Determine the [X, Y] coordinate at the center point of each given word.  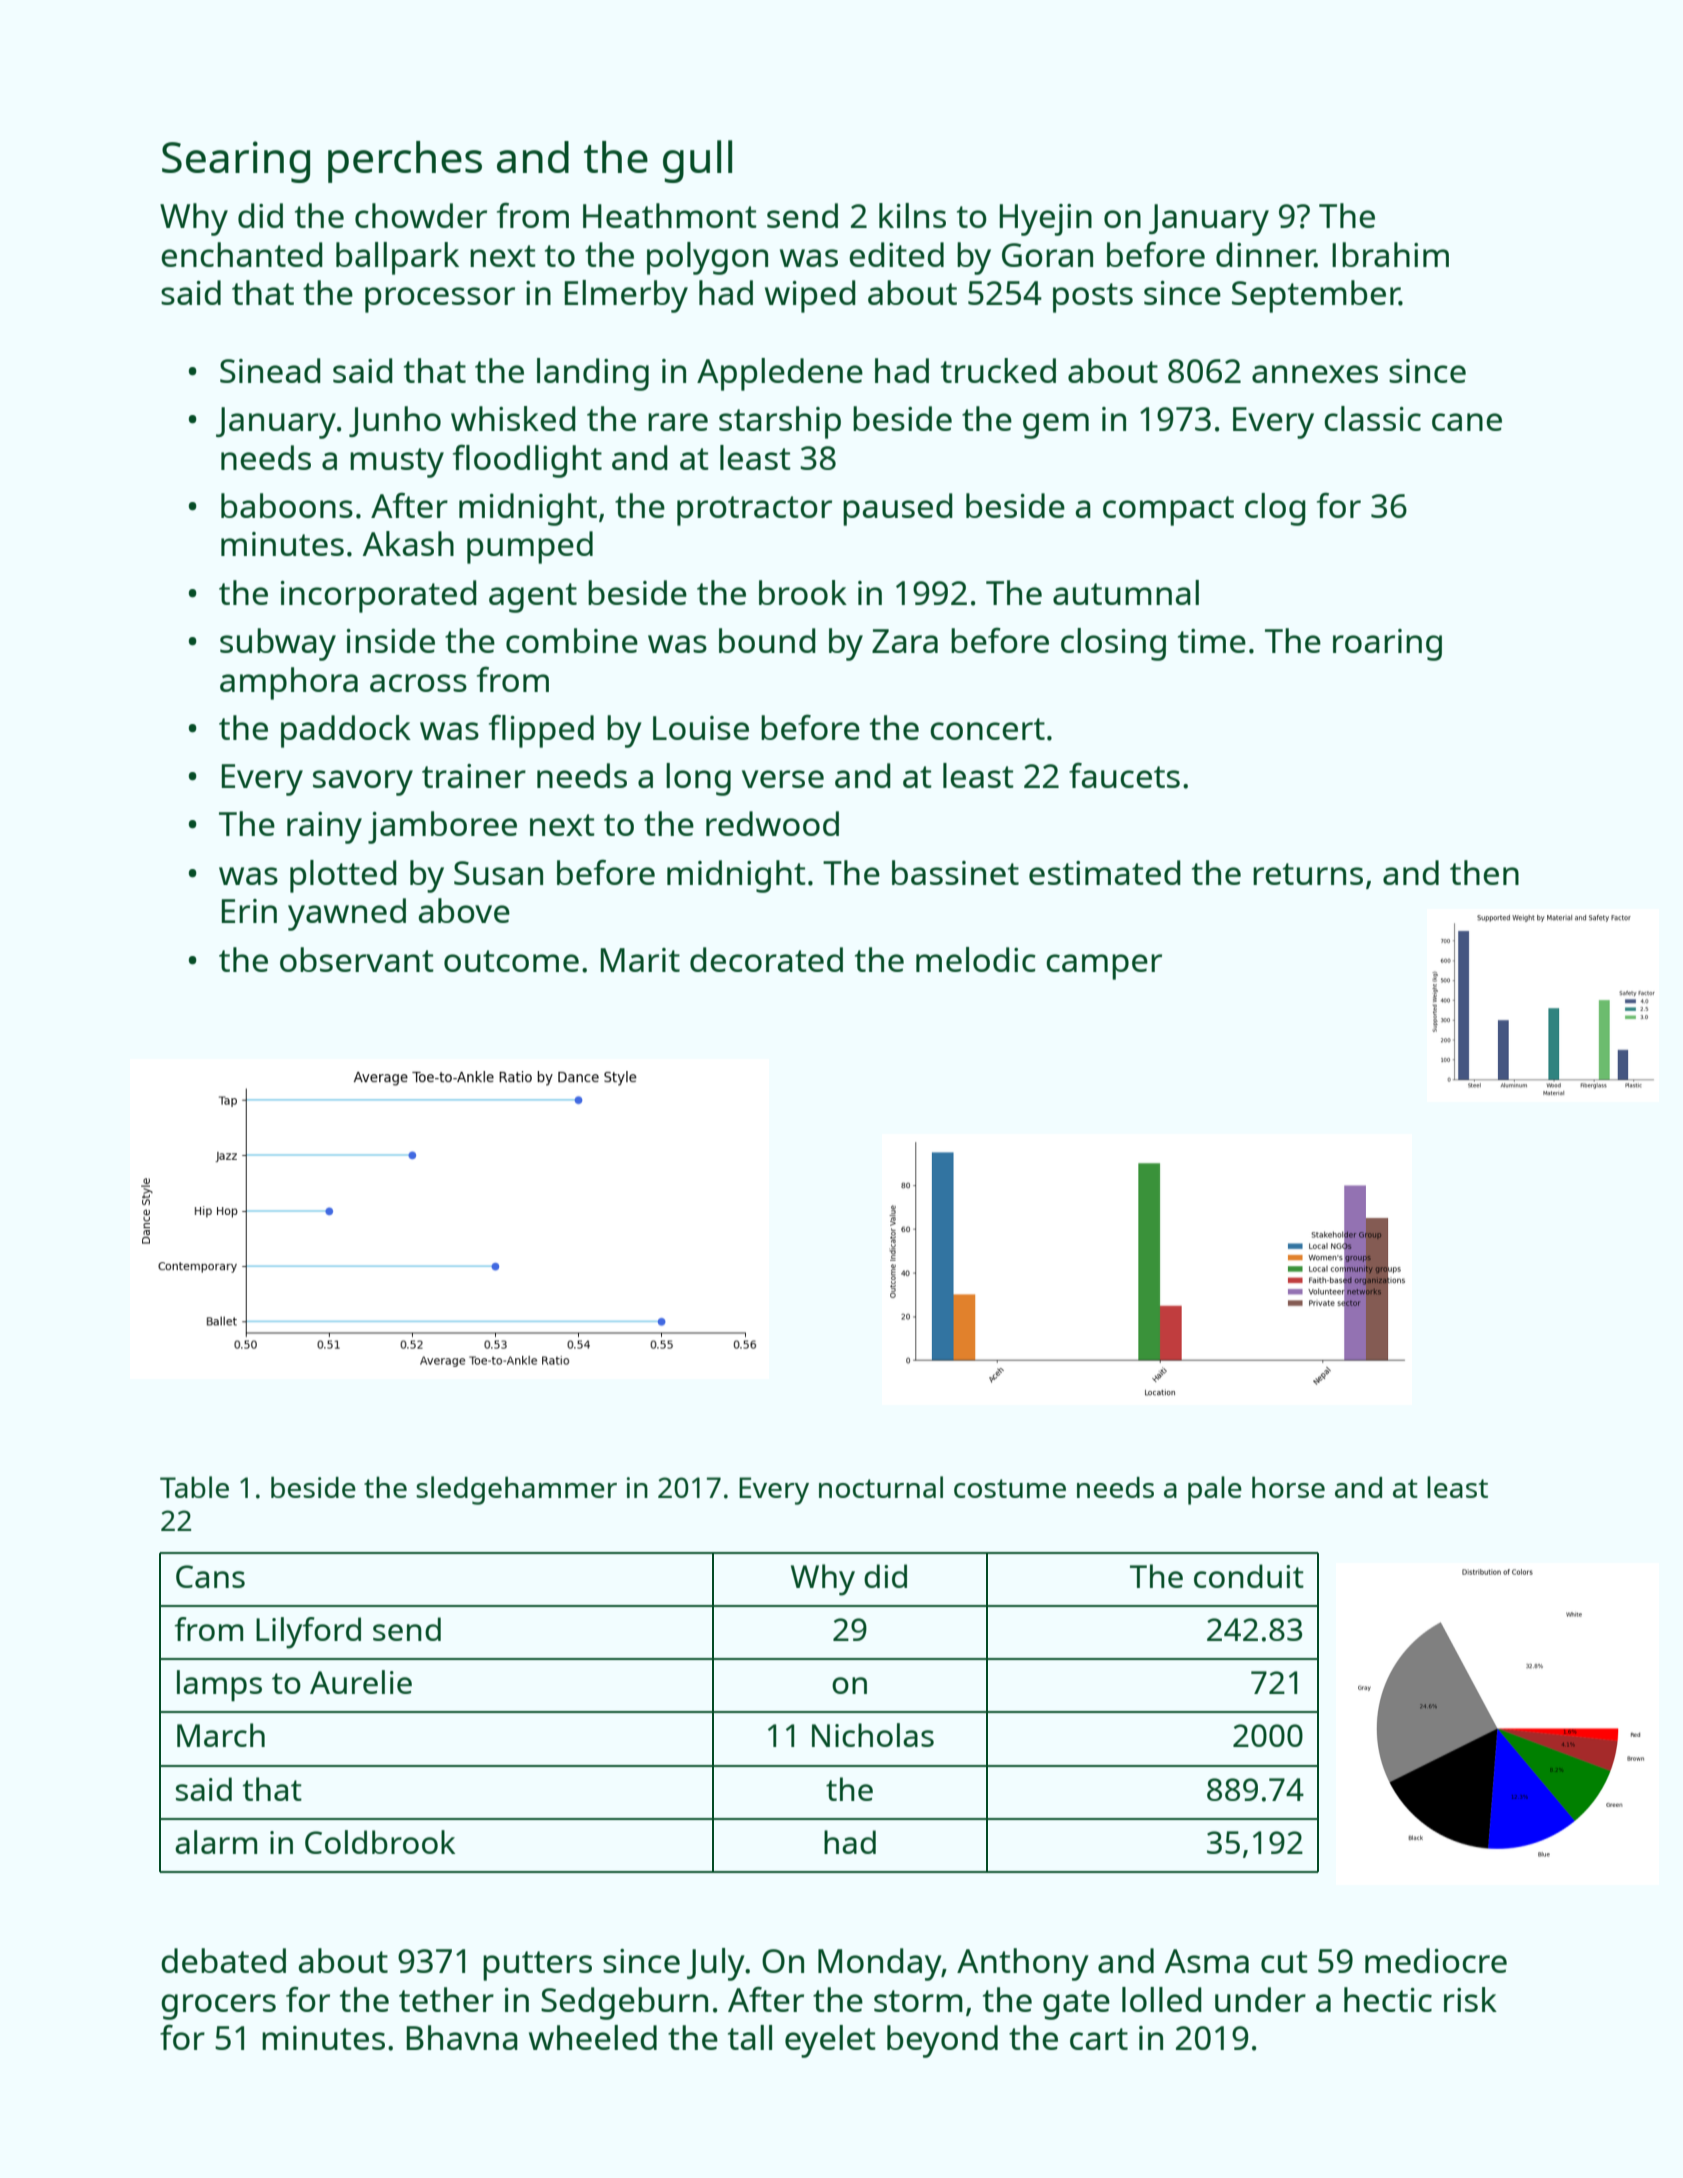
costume [1010, 1488]
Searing [236, 162]
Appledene [780, 374]
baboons [287, 505]
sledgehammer [516, 1490]
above [464, 910]
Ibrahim [1390, 254]
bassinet [955, 872]
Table [194, 1487]
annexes [1315, 374]
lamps [219, 1685]
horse [1288, 1487]
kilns [912, 215]
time [1212, 641]
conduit [1249, 1576]
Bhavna [462, 2037]
